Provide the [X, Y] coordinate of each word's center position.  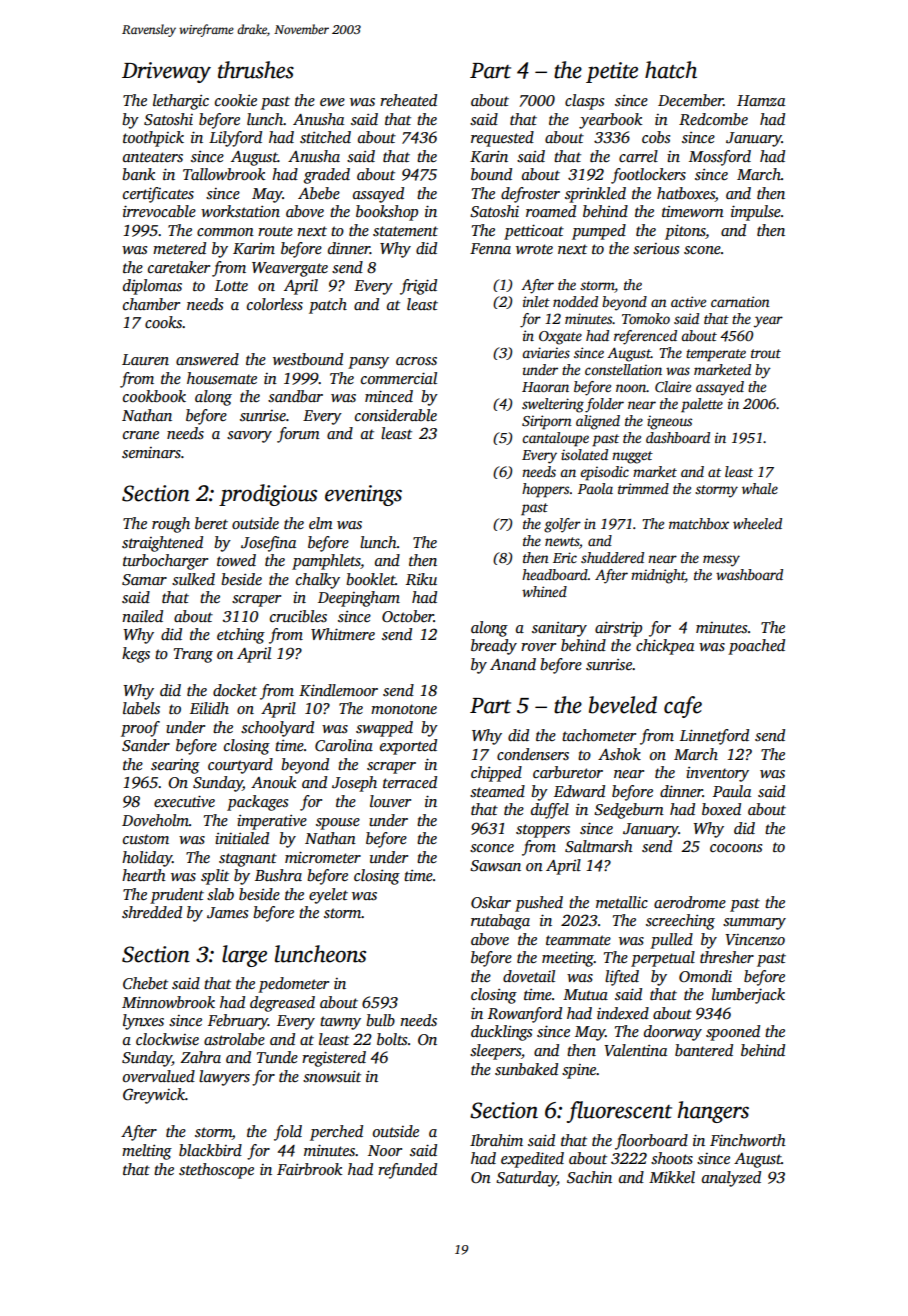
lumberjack [748, 996]
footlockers [648, 176]
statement [405, 231]
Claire [673, 386]
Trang [193, 655]
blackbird [210, 1150]
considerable [396, 415]
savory [249, 437]
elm [321, 523]
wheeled [757, 523]
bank [138, 174]
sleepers [495, 1052]
